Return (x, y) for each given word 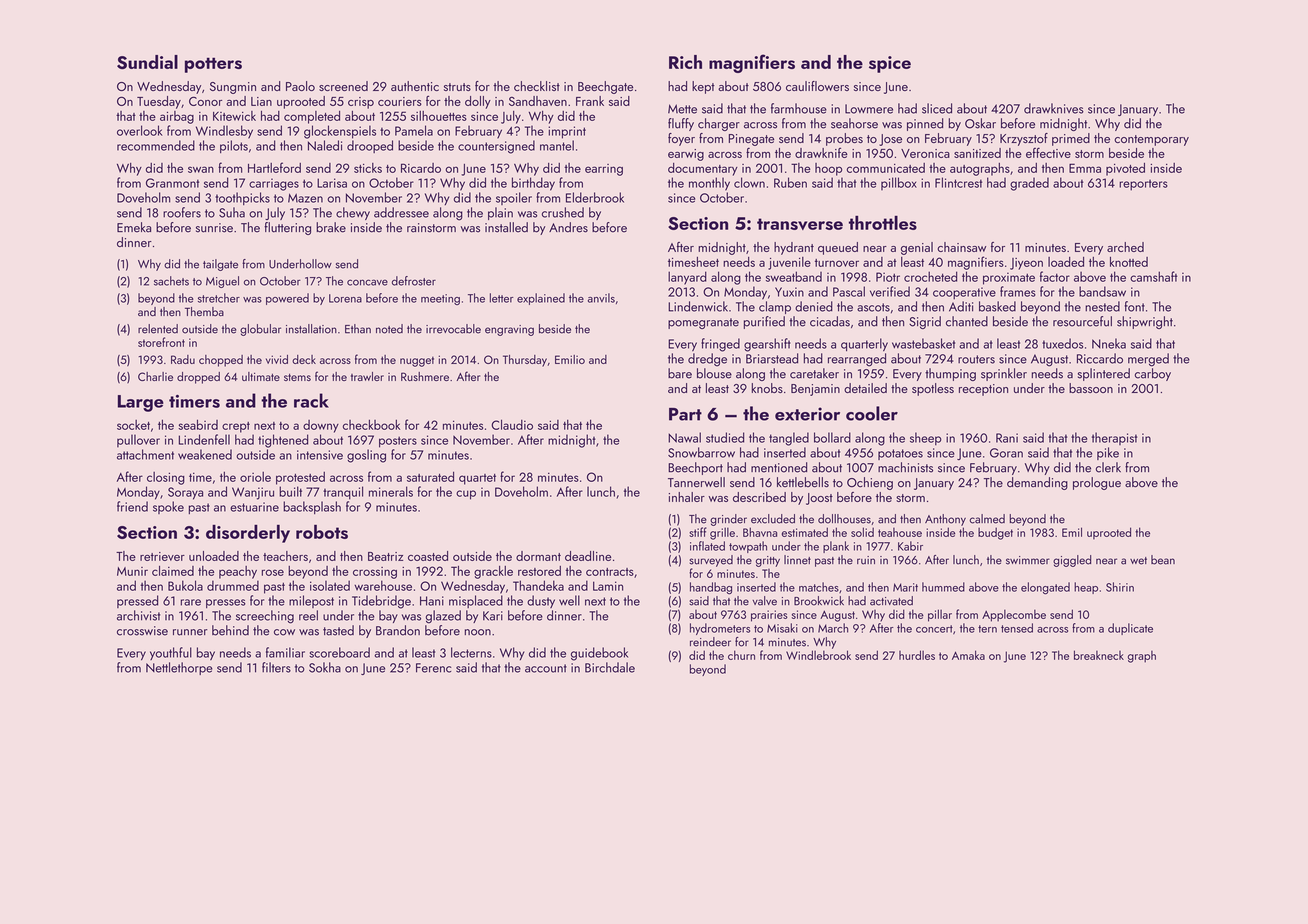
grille (722, 533)
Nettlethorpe (179, 668)
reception (983, 390)
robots (322, 532)
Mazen (305, 198)
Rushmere (425, 376)
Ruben (790, 182)
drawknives (1054, 108)
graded (1029, 184)
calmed (987, 519)
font (1135, 306)
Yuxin (789, 292)
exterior (807, 414)
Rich (685, 62)
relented (158, 329)
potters (213, 65)
